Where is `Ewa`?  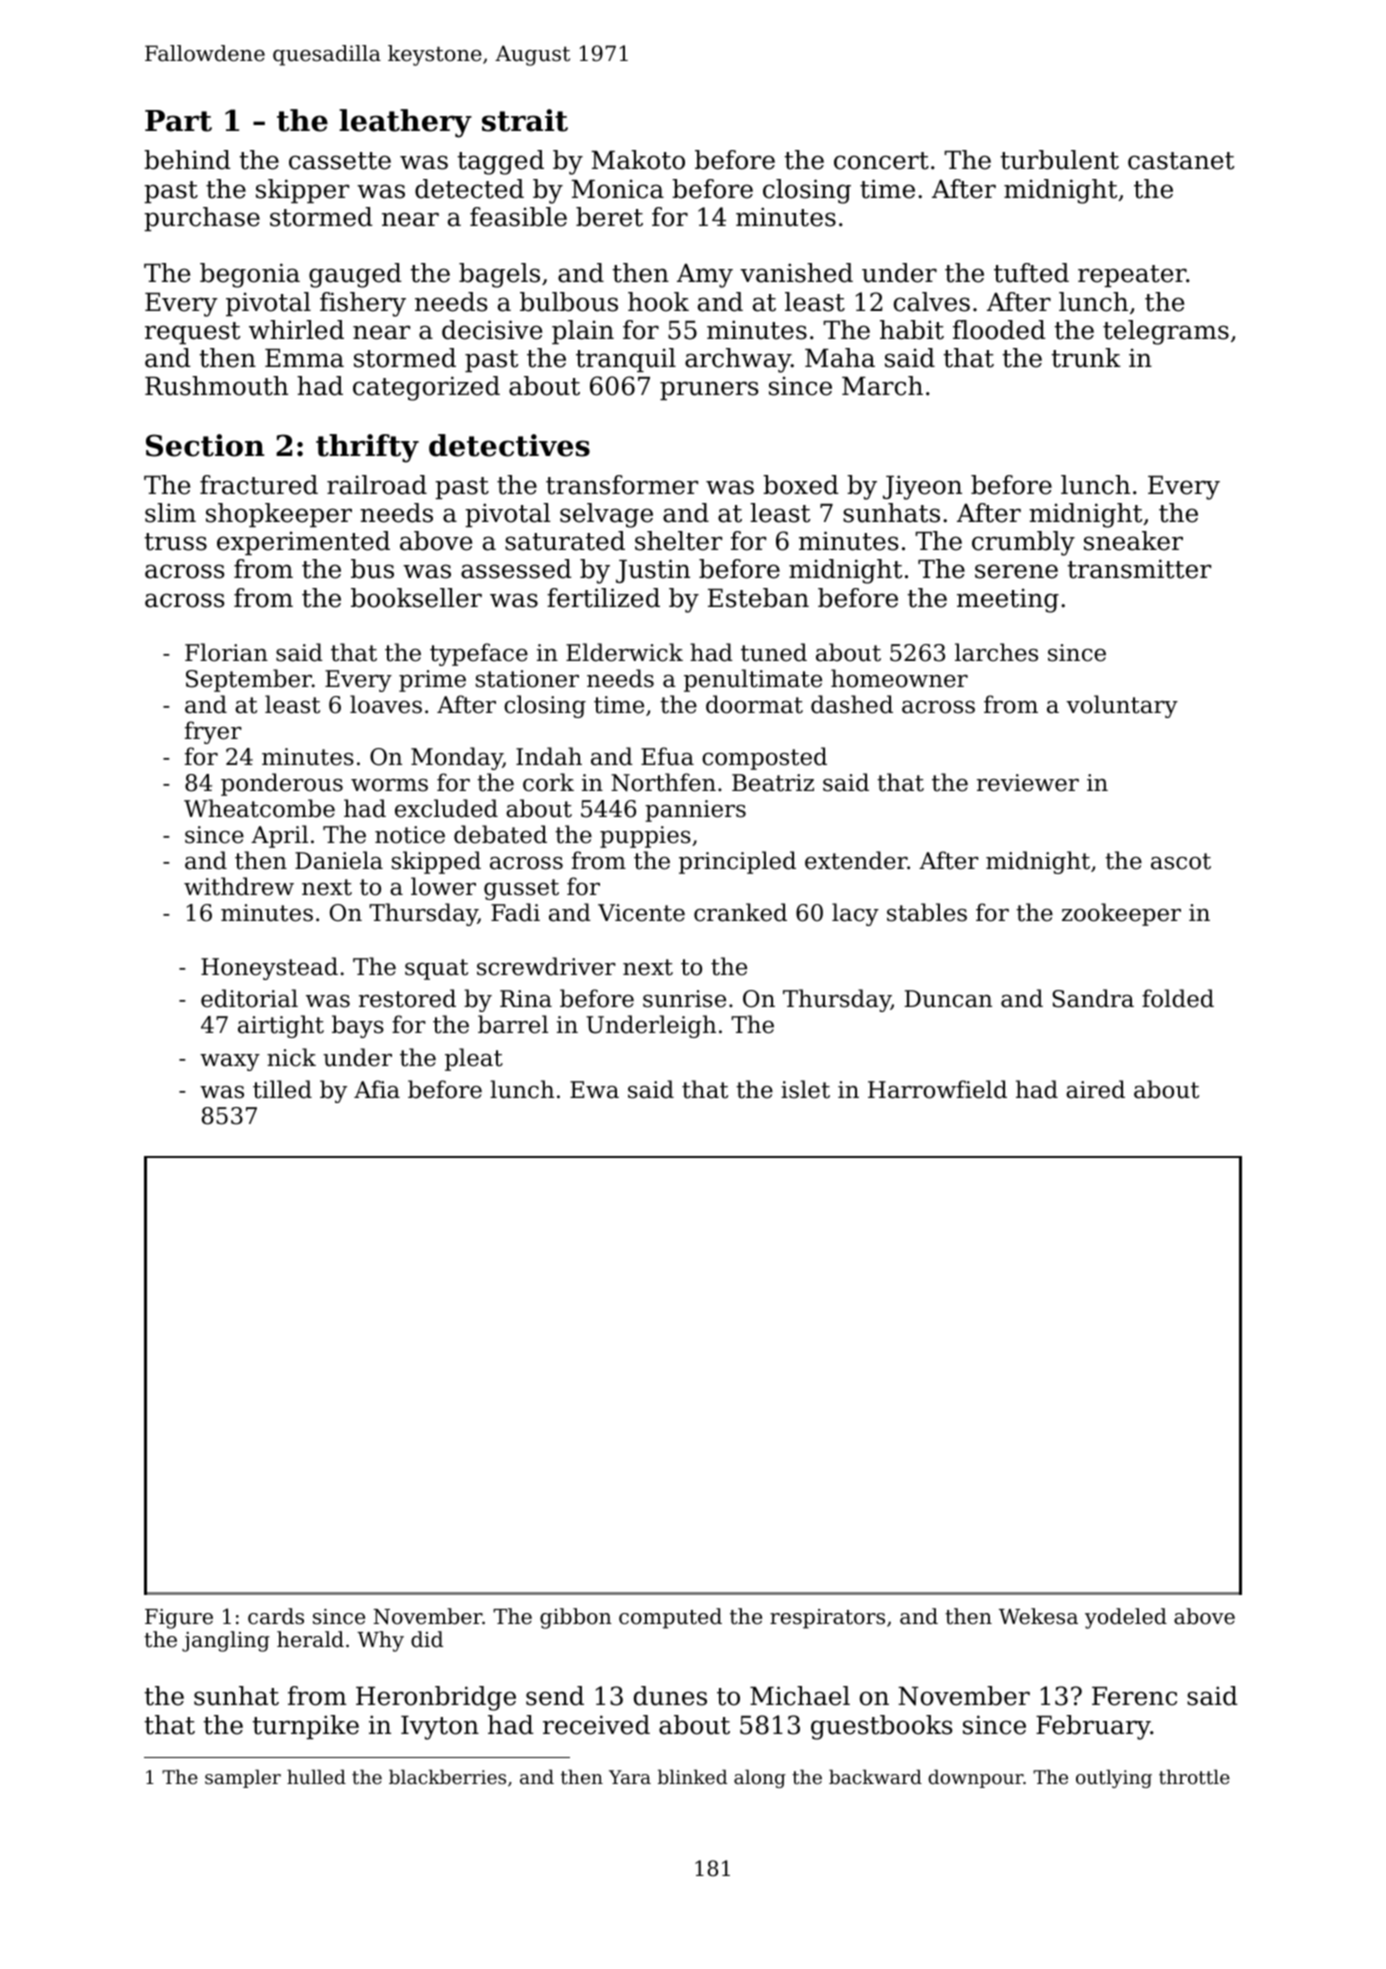
Ewa is located at coordinates (594, 1090).
